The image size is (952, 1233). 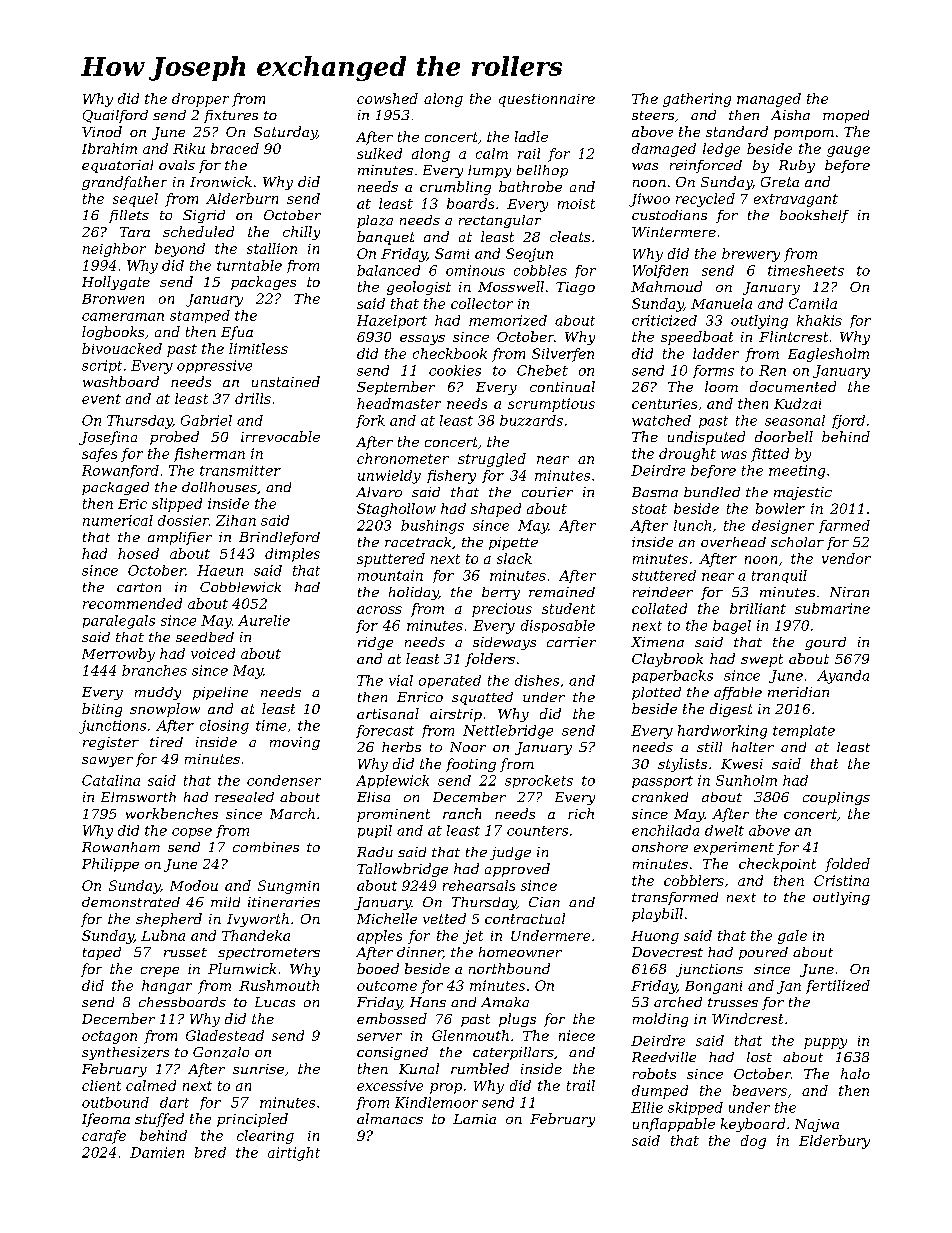 What do you see at coordinates (379, 153) in the document?
I see `sulked` at bounding box center [379, 153].
